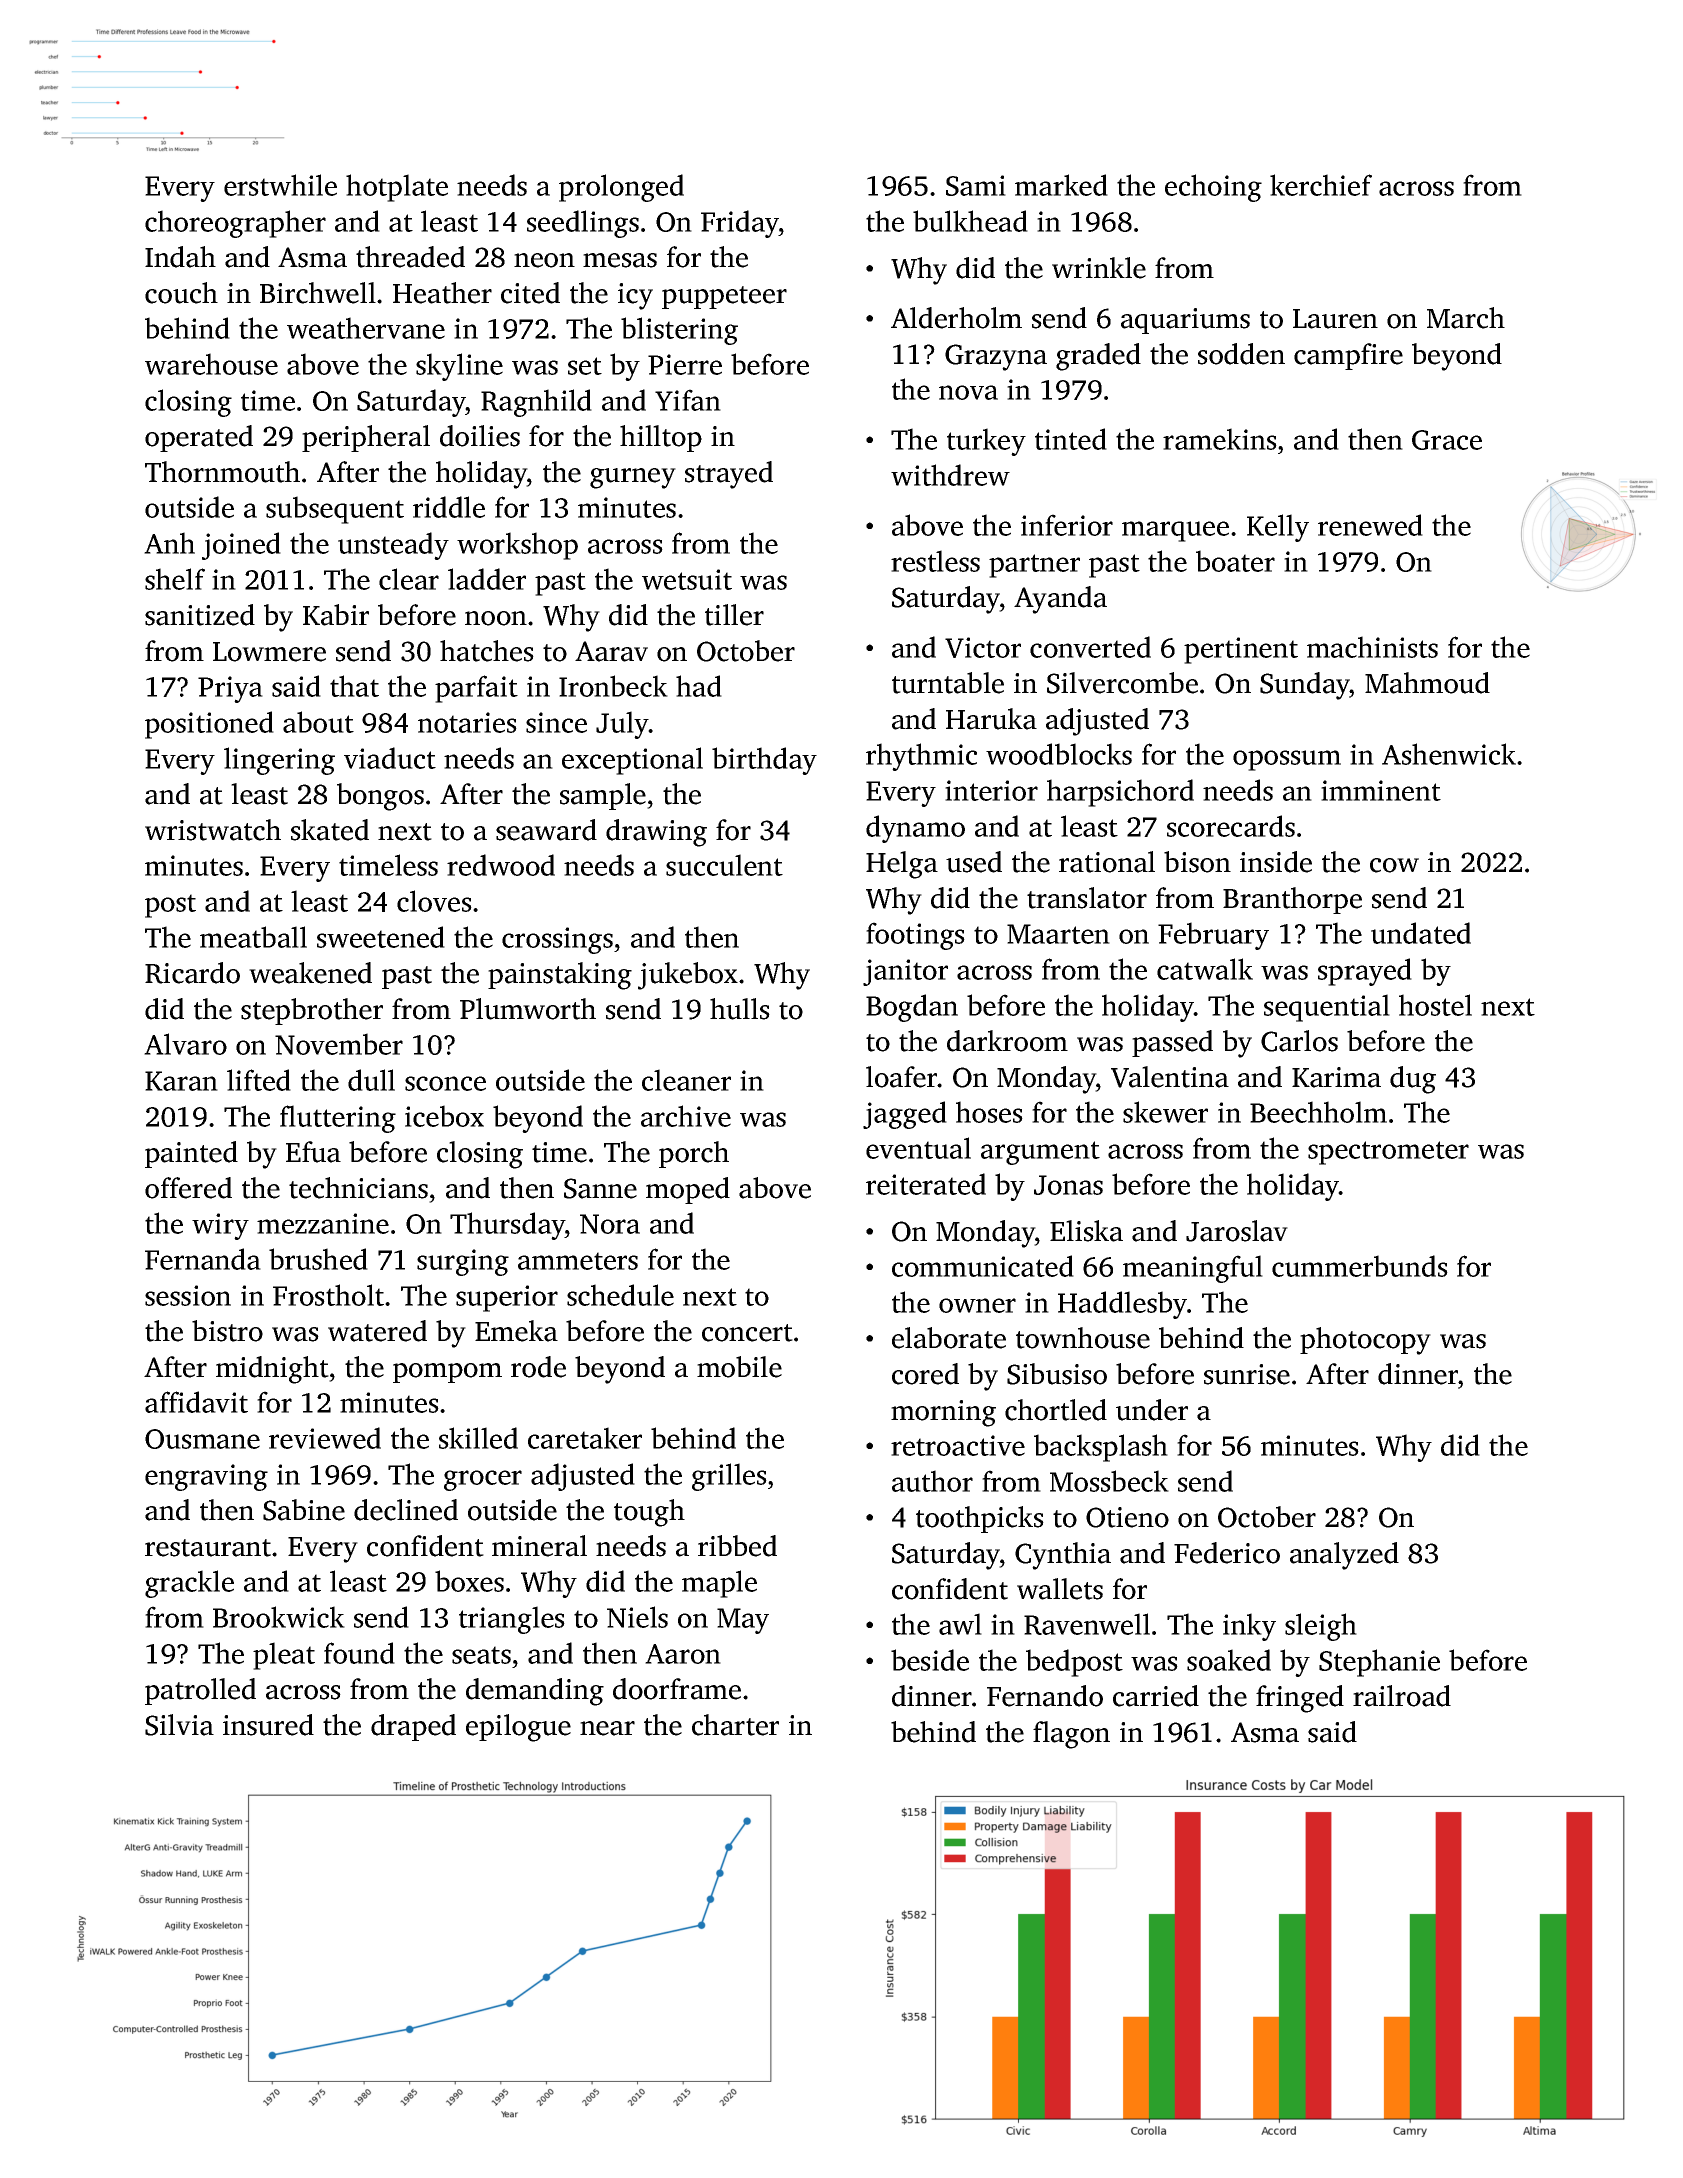 The height and width of the screenshot is (2178, 1683). What do you see at coordinates (633, 478) in the screenshot?
I see `gurney` at bounding box center [633, 478].
